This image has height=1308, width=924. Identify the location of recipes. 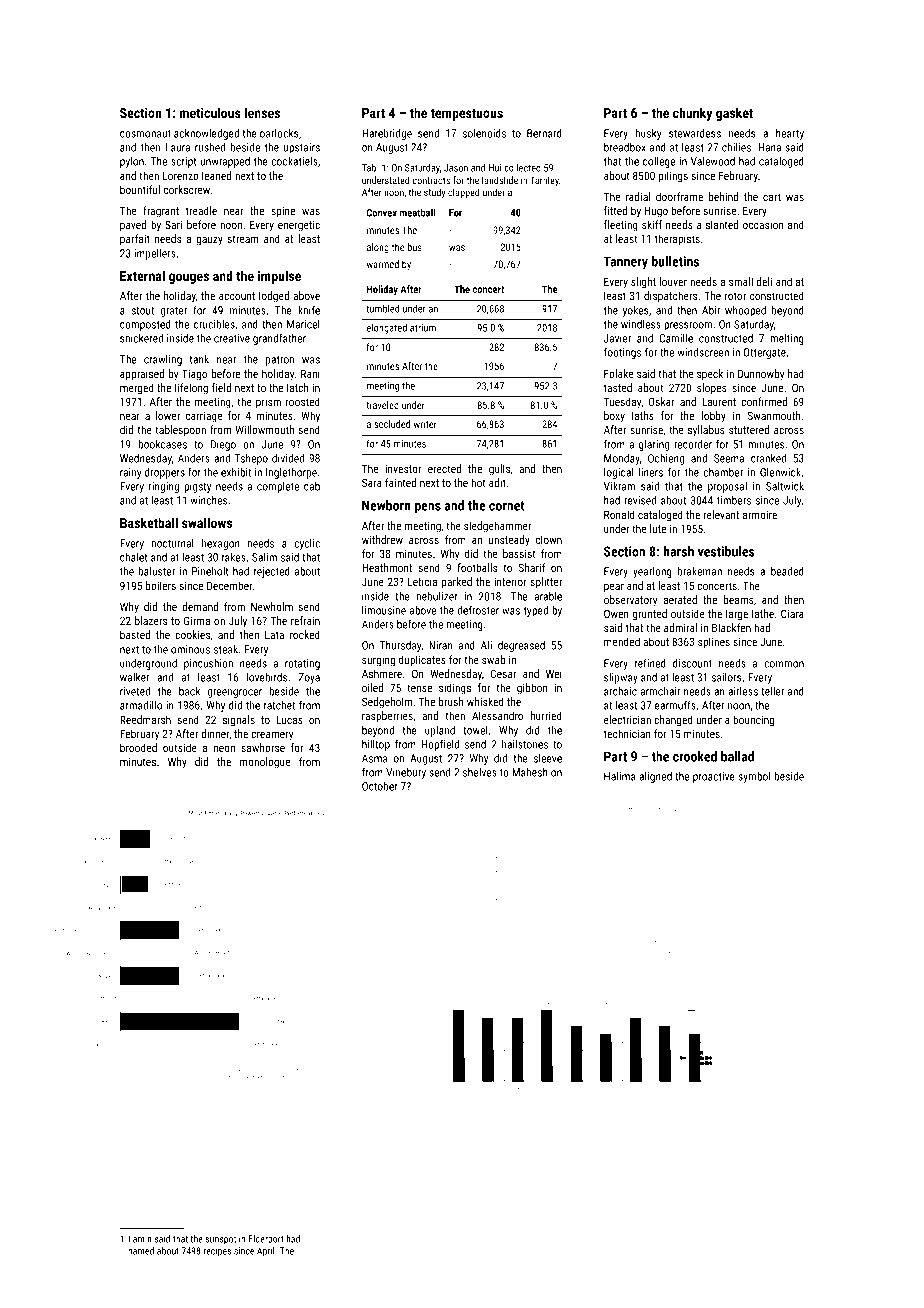
(217, 1252).
